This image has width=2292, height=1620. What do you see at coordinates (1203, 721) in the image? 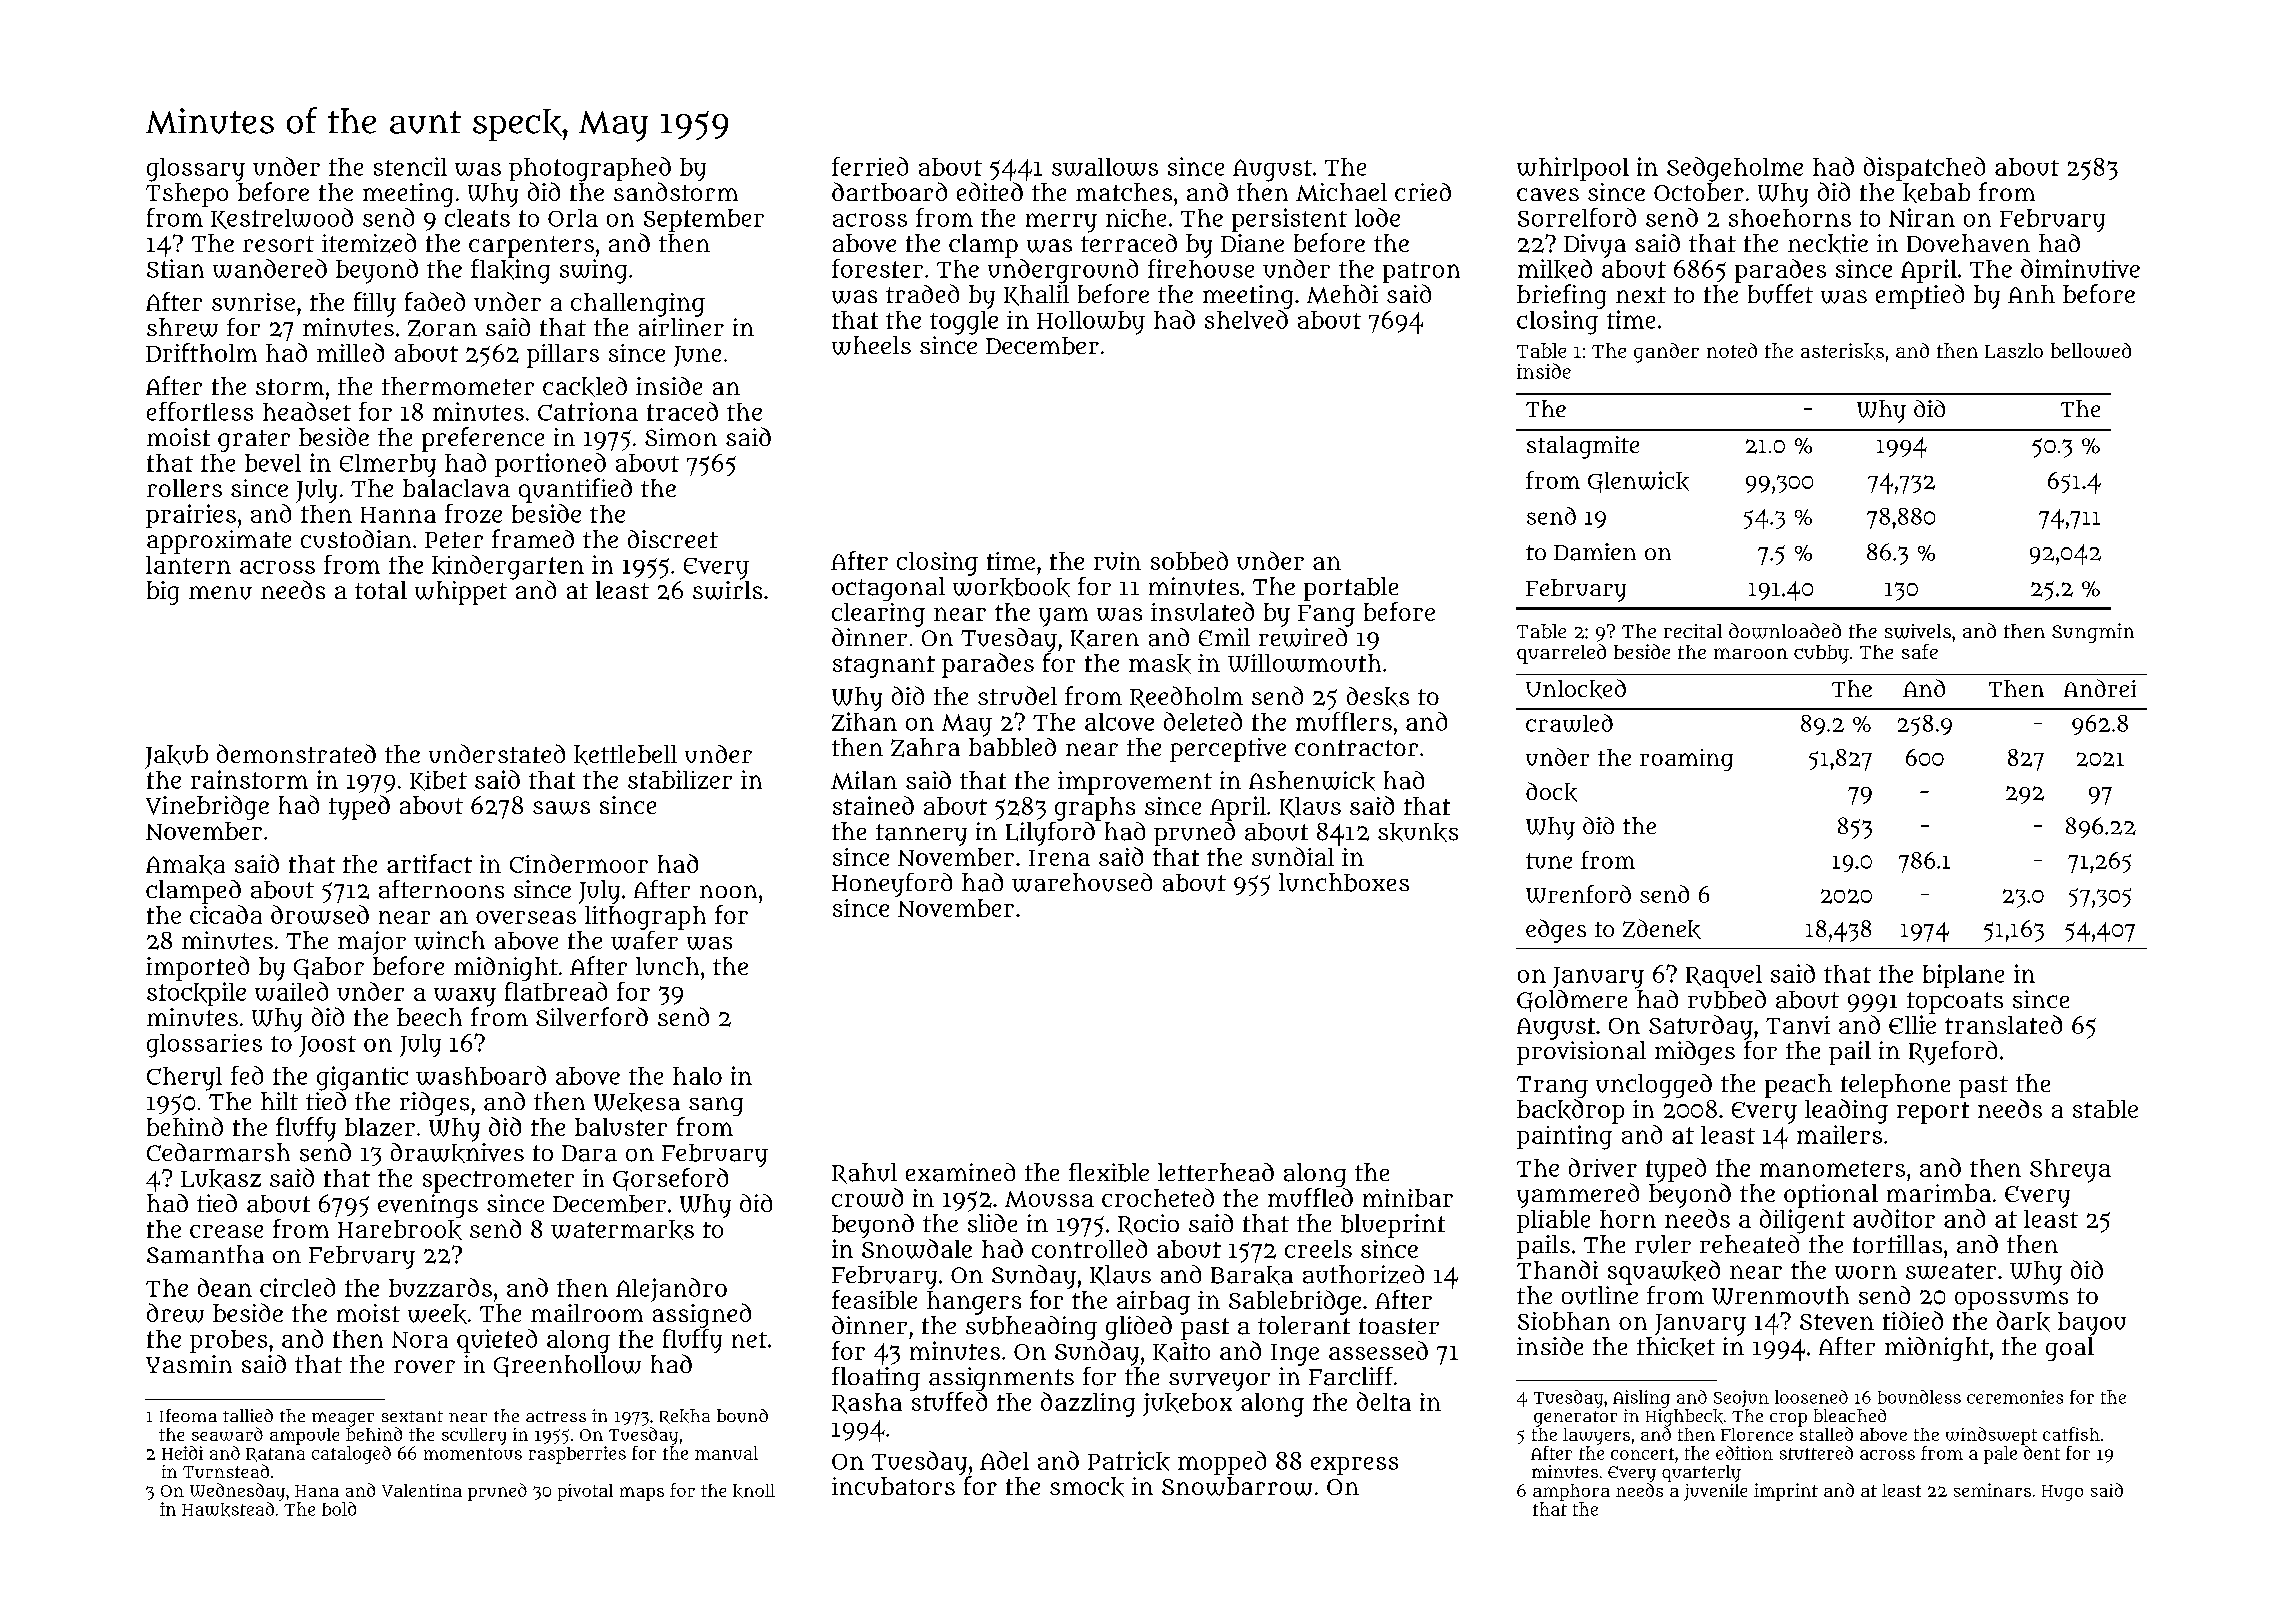
I see `deleted` at bounding box center [1203, 721].
